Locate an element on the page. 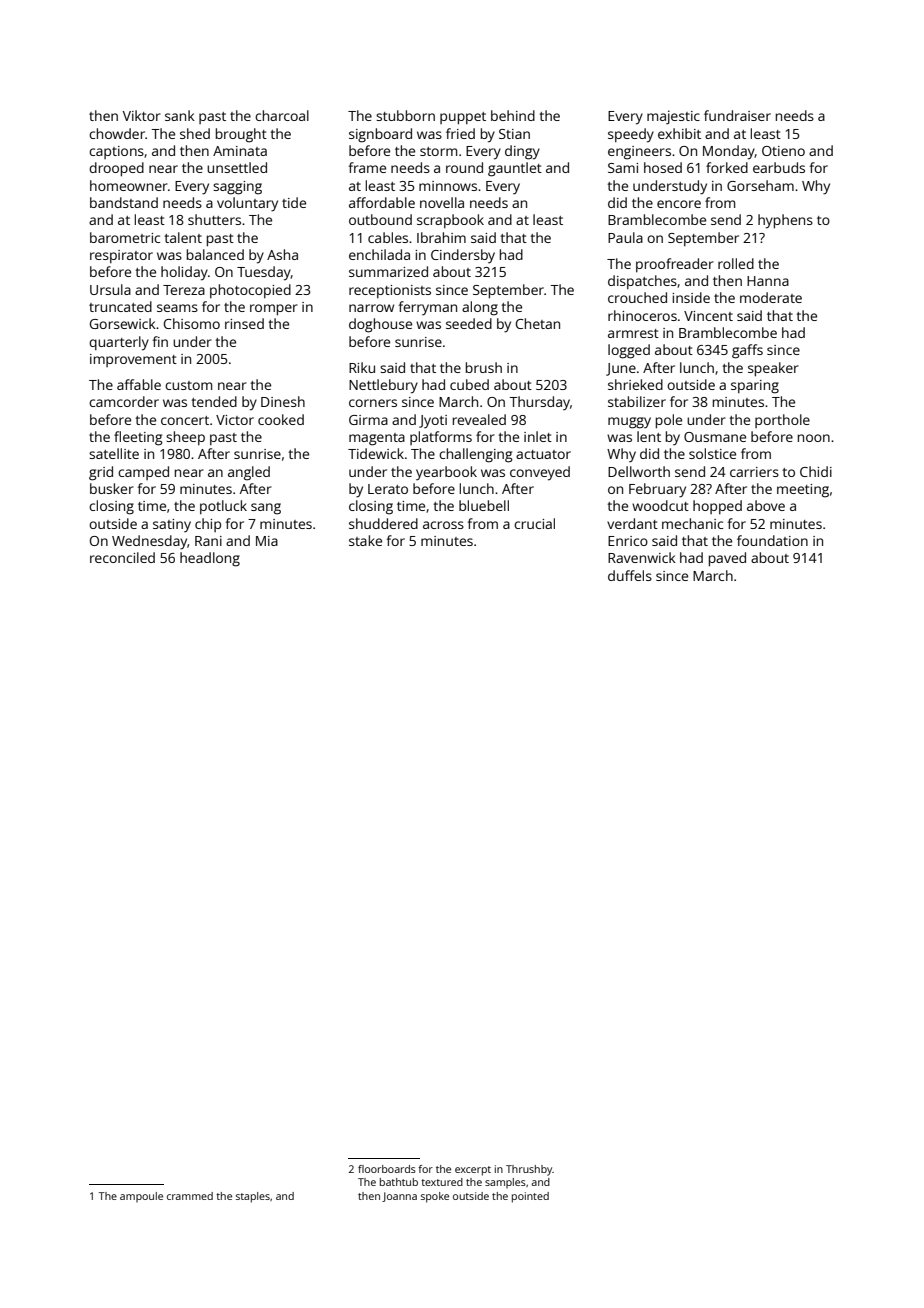  crammed is located at coordinates (190, 1196).
